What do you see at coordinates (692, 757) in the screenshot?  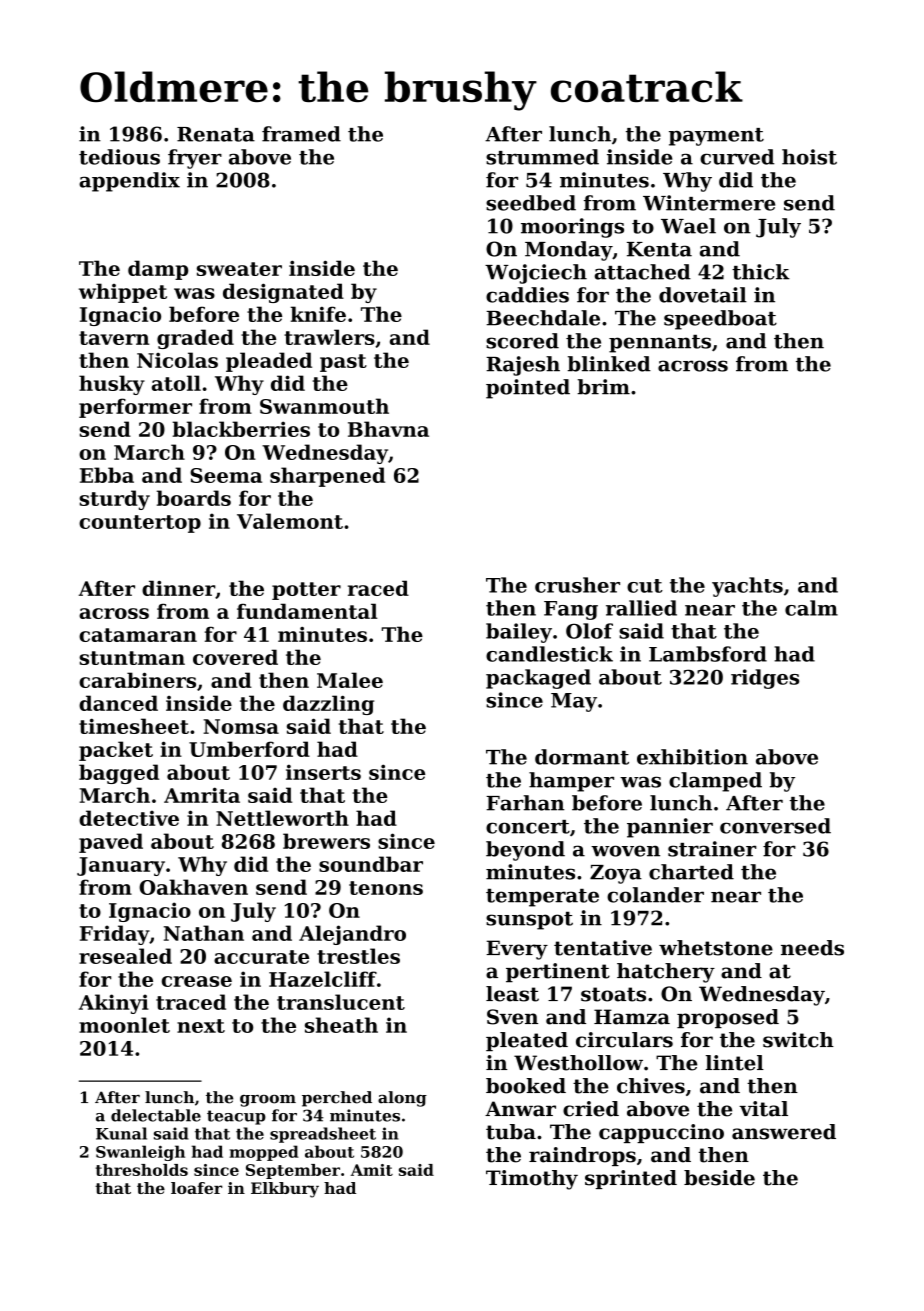 I see `exhibition` at bounding box center [692, 757].
